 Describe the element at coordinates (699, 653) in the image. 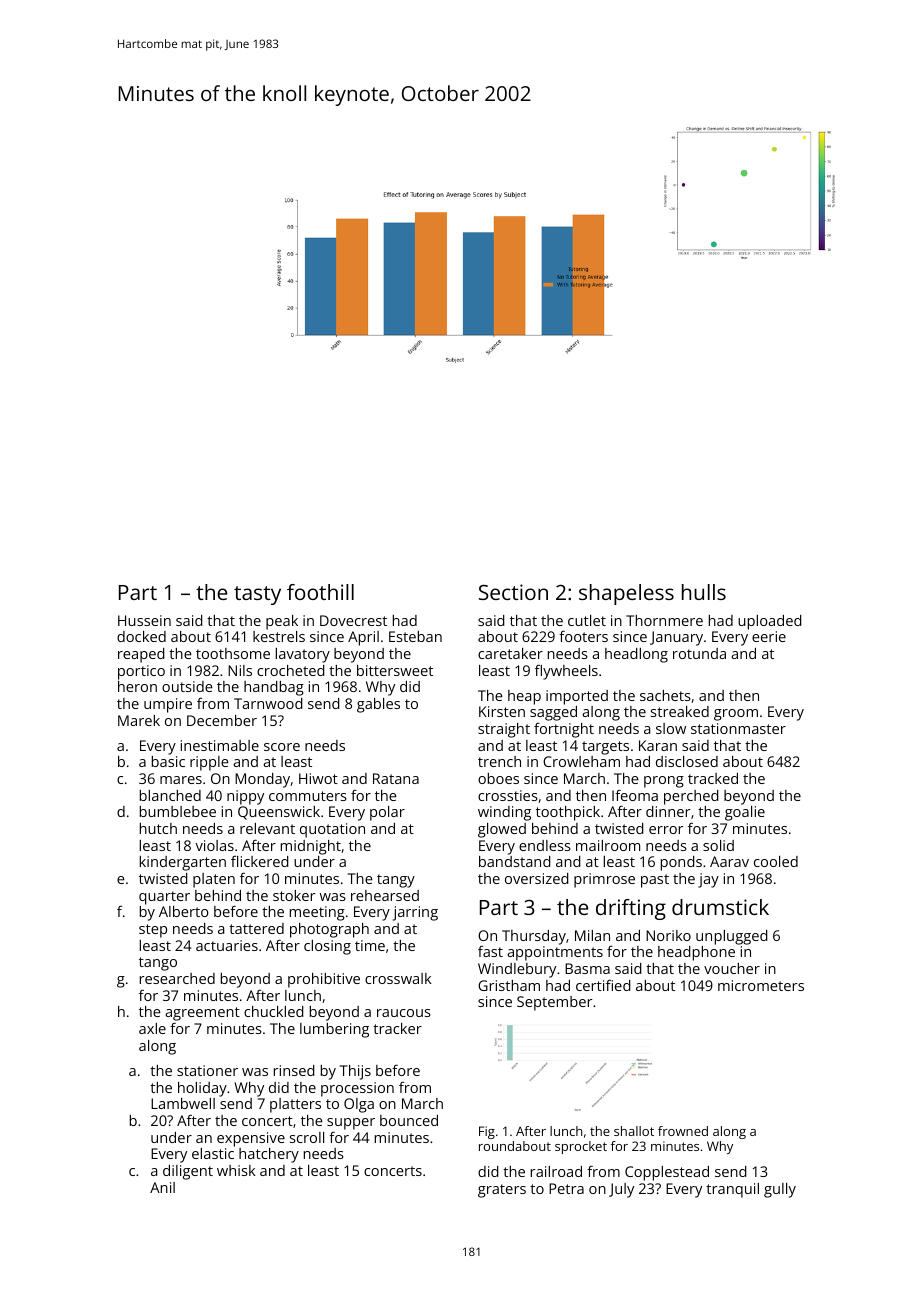

I see `rotunda` at that location.
